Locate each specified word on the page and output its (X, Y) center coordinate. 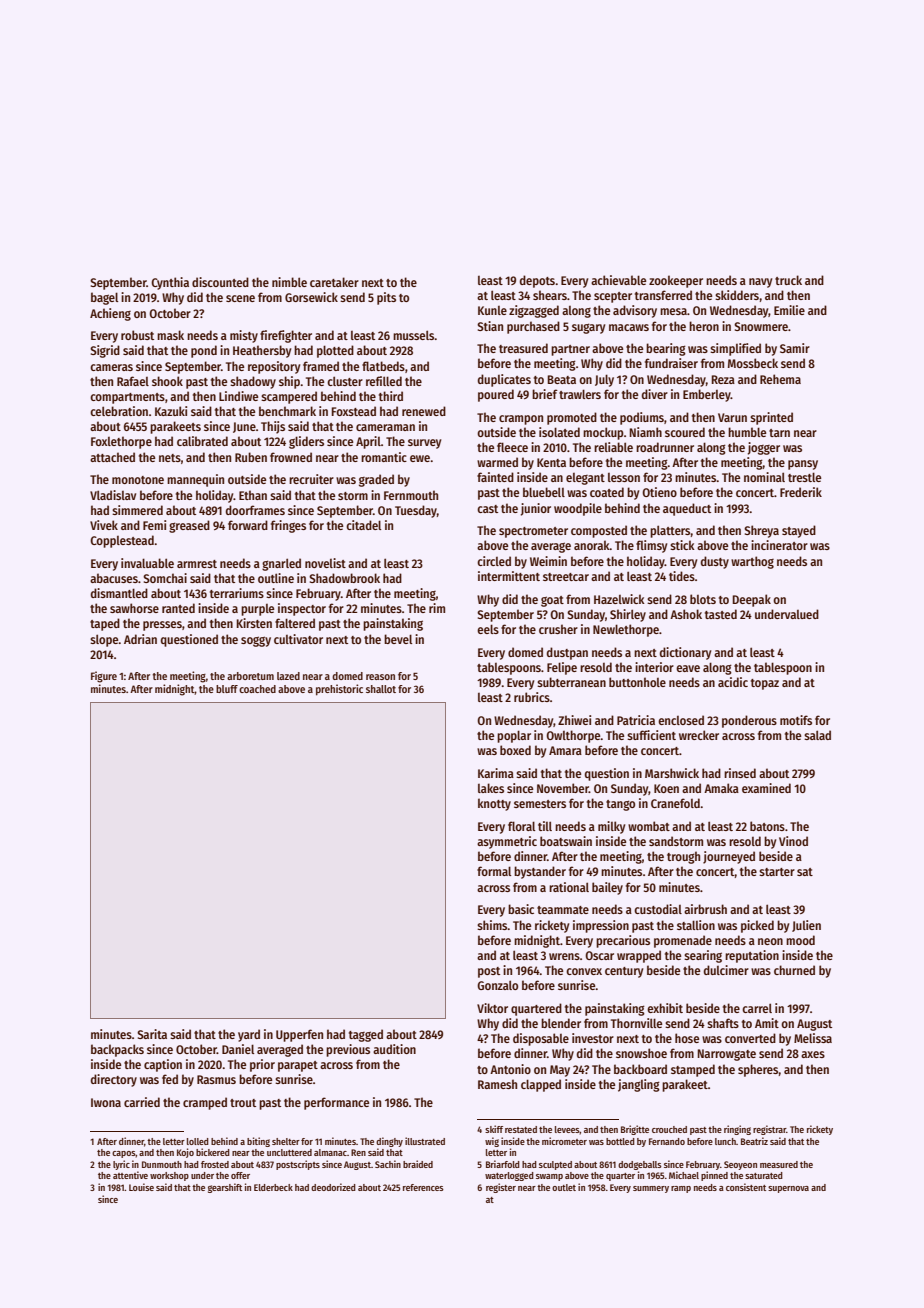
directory (114, 1080)
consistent (746, 1187)
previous (348, 1050)
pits (386, 298)
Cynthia (170, 283)
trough (683, 857)
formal (494, 871)
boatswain (566, 841)
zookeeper (676, 281)
